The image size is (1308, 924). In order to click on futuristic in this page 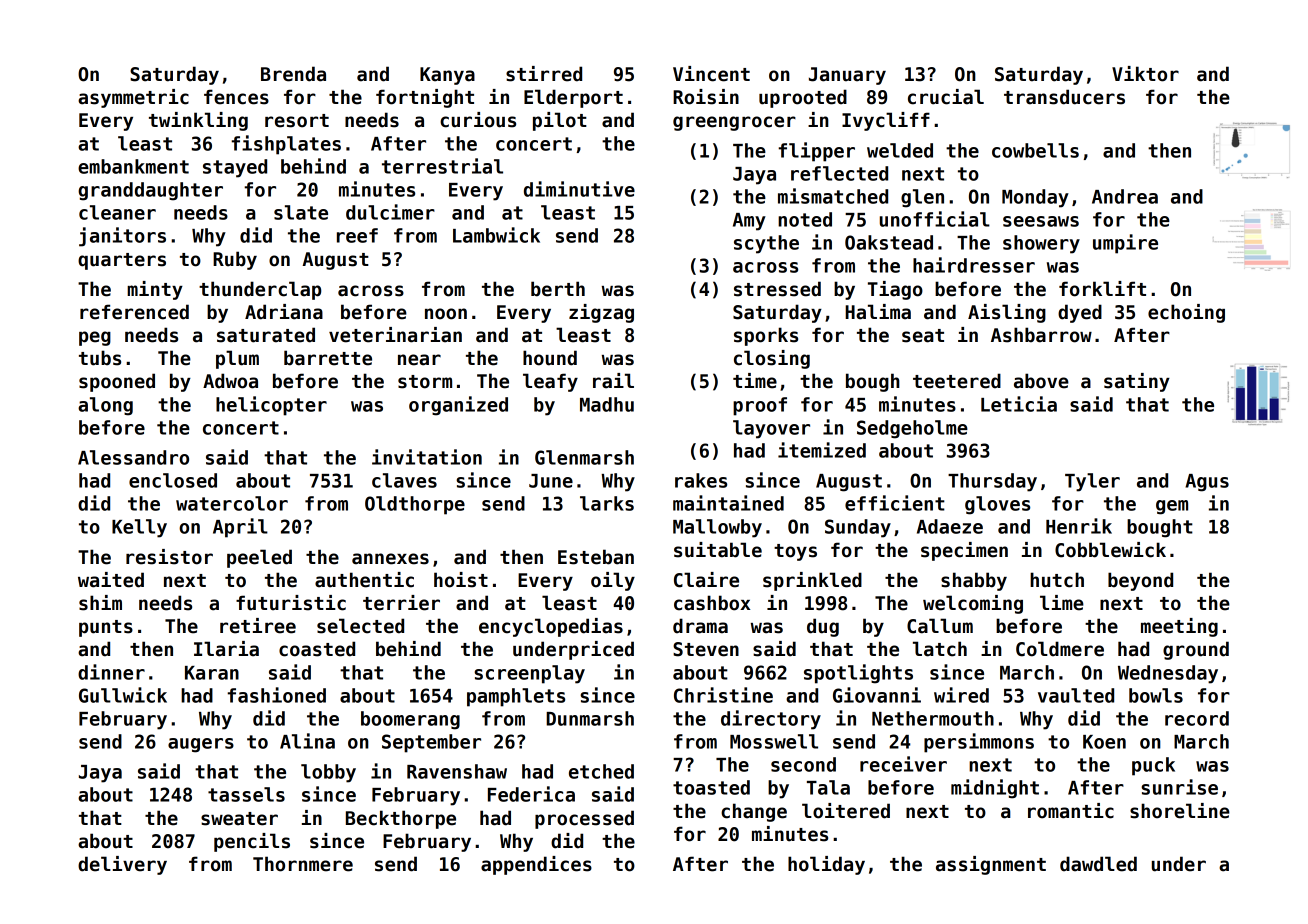, I will do `click(291, 603)`.
